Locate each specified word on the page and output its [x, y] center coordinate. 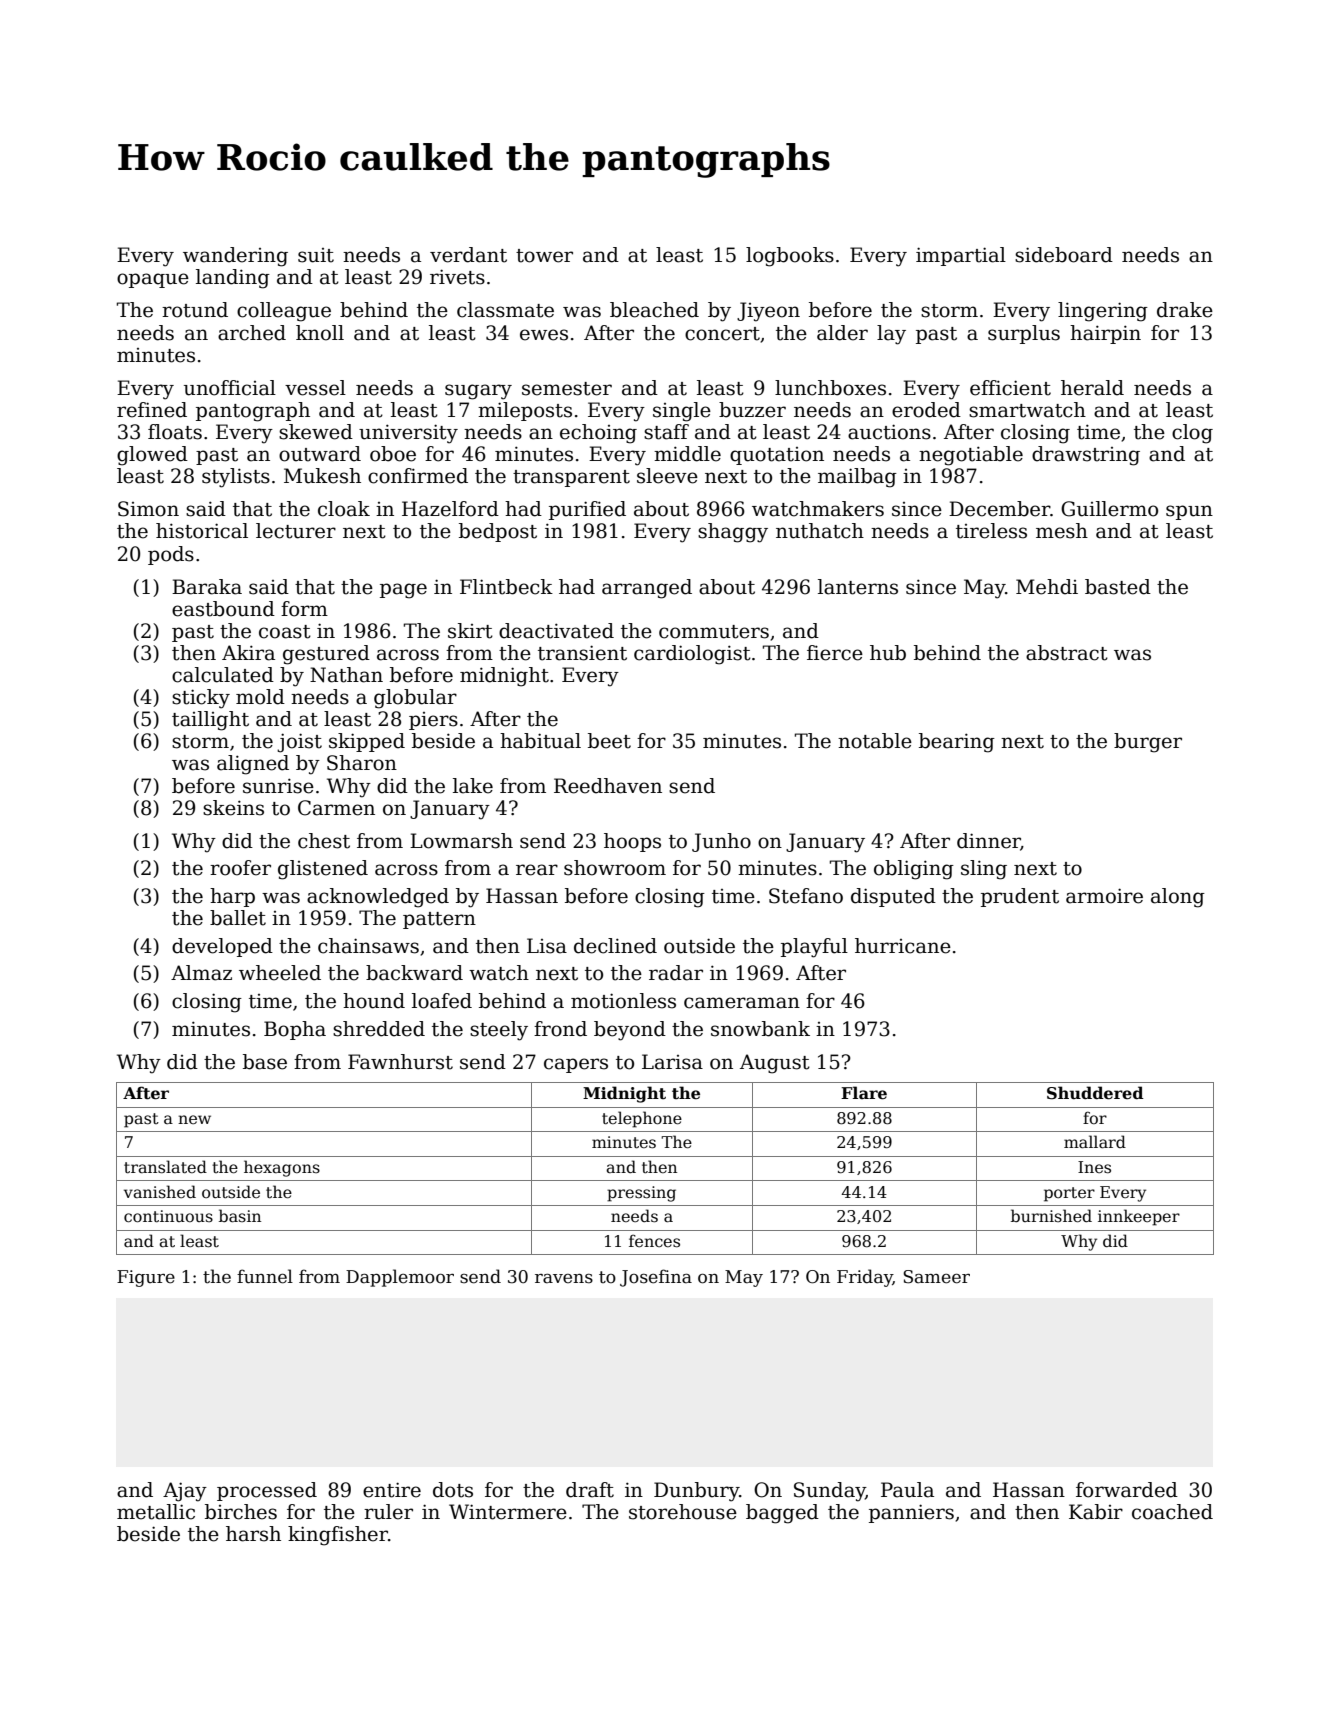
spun [1189, 512]
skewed [316, 432]
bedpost [498, 532]
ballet [238, 918]
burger [1148, 743]
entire [392, 1490]
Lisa [547, 946]
